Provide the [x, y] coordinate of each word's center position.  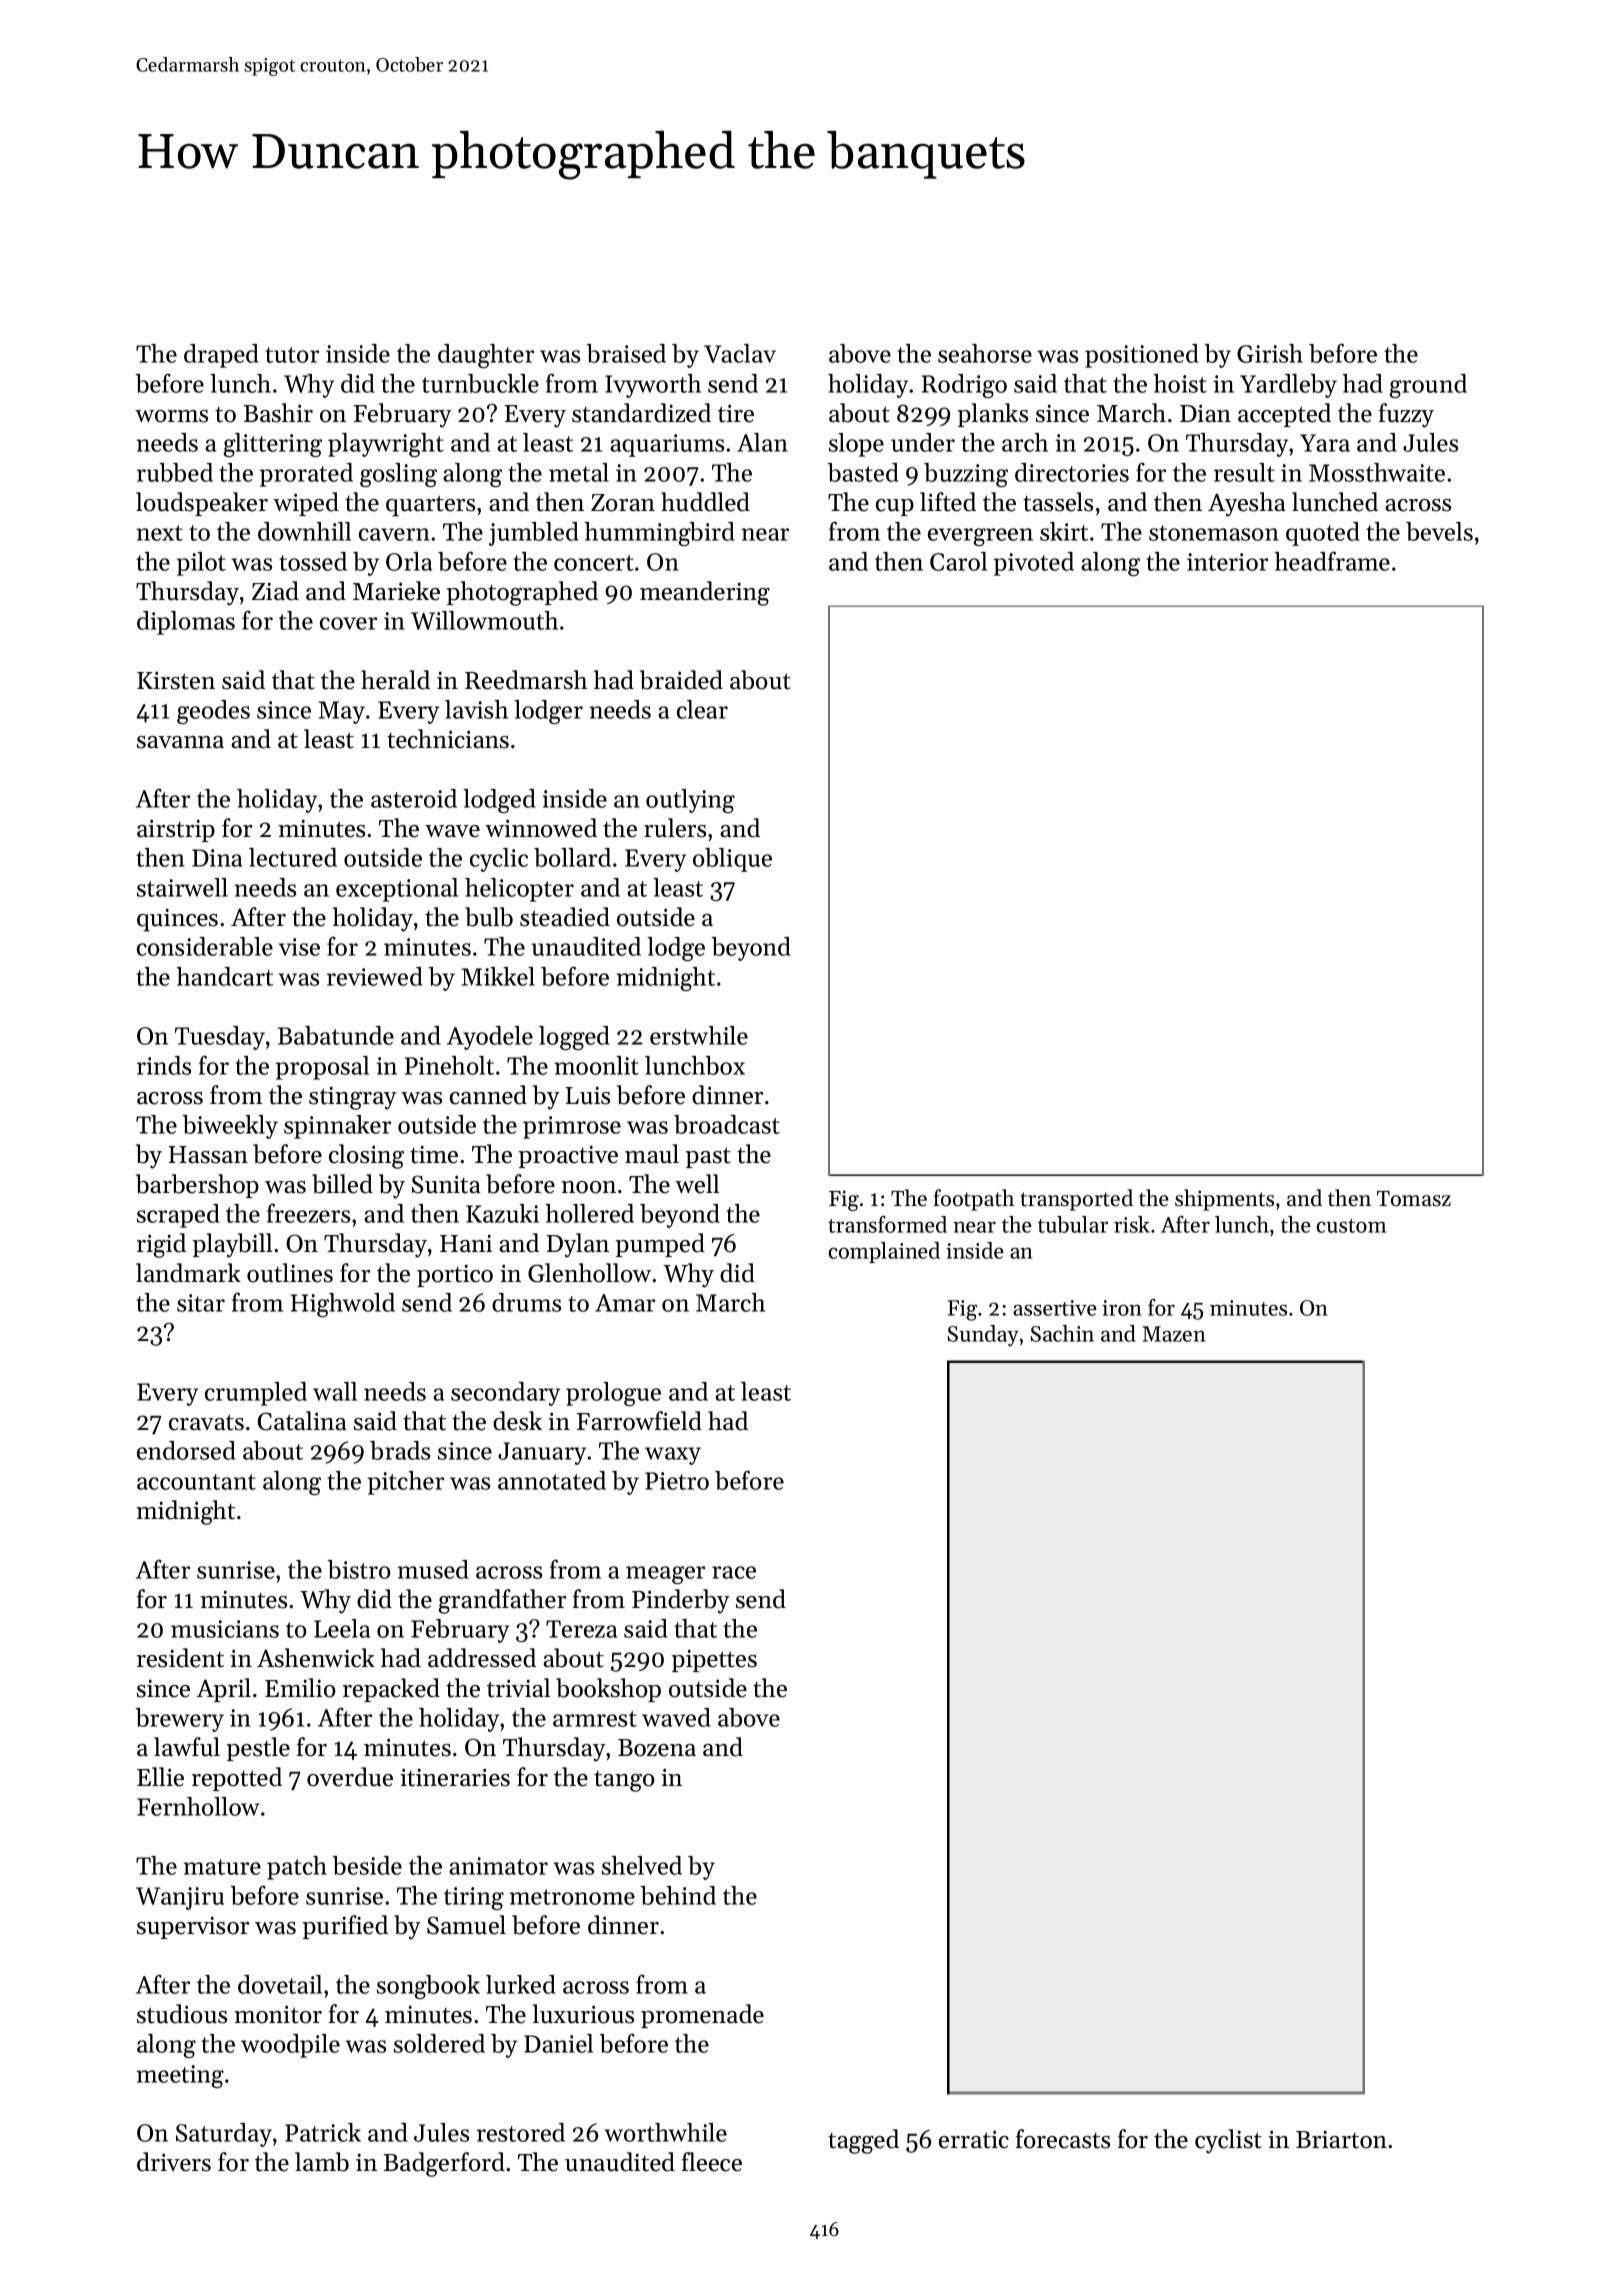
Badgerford [444, 2164]
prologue [613, 1394]
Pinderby [681, 1601]
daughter [486, 356]
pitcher [406, 1483]
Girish [1270, 353]
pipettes [714, 1660]
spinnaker [337, 1127]
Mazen [1174, 1334]
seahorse [985, 353]
